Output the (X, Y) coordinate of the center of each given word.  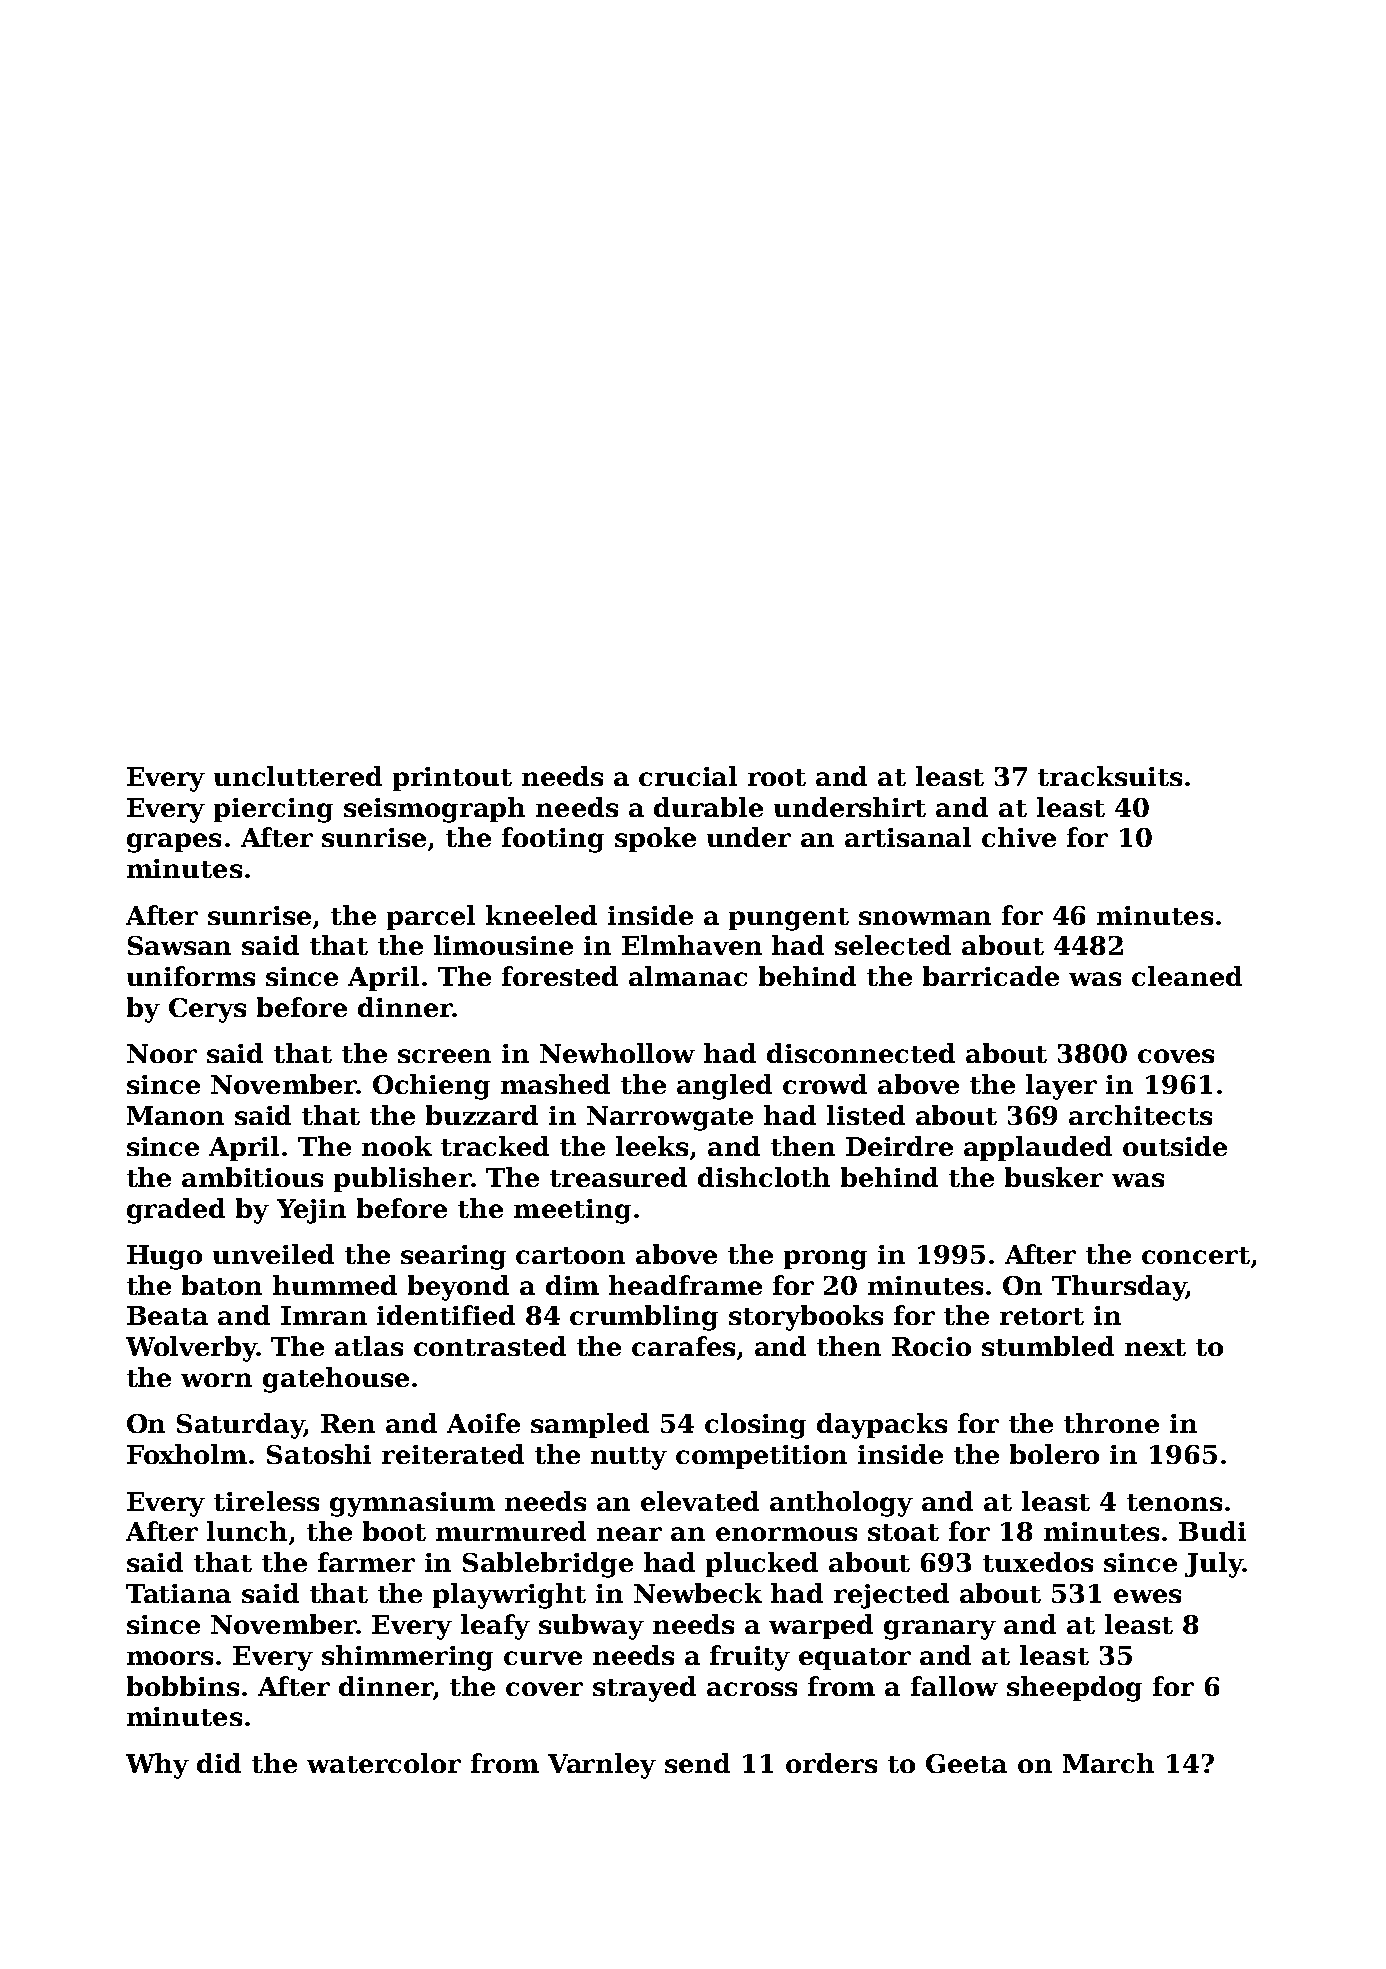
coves (1176, 1056)
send (697, 1763)
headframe (685, 1285)
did (219, 1763)
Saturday (240, 1426)
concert (1196, 1255)
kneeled (541, 915)
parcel (431, 917)
